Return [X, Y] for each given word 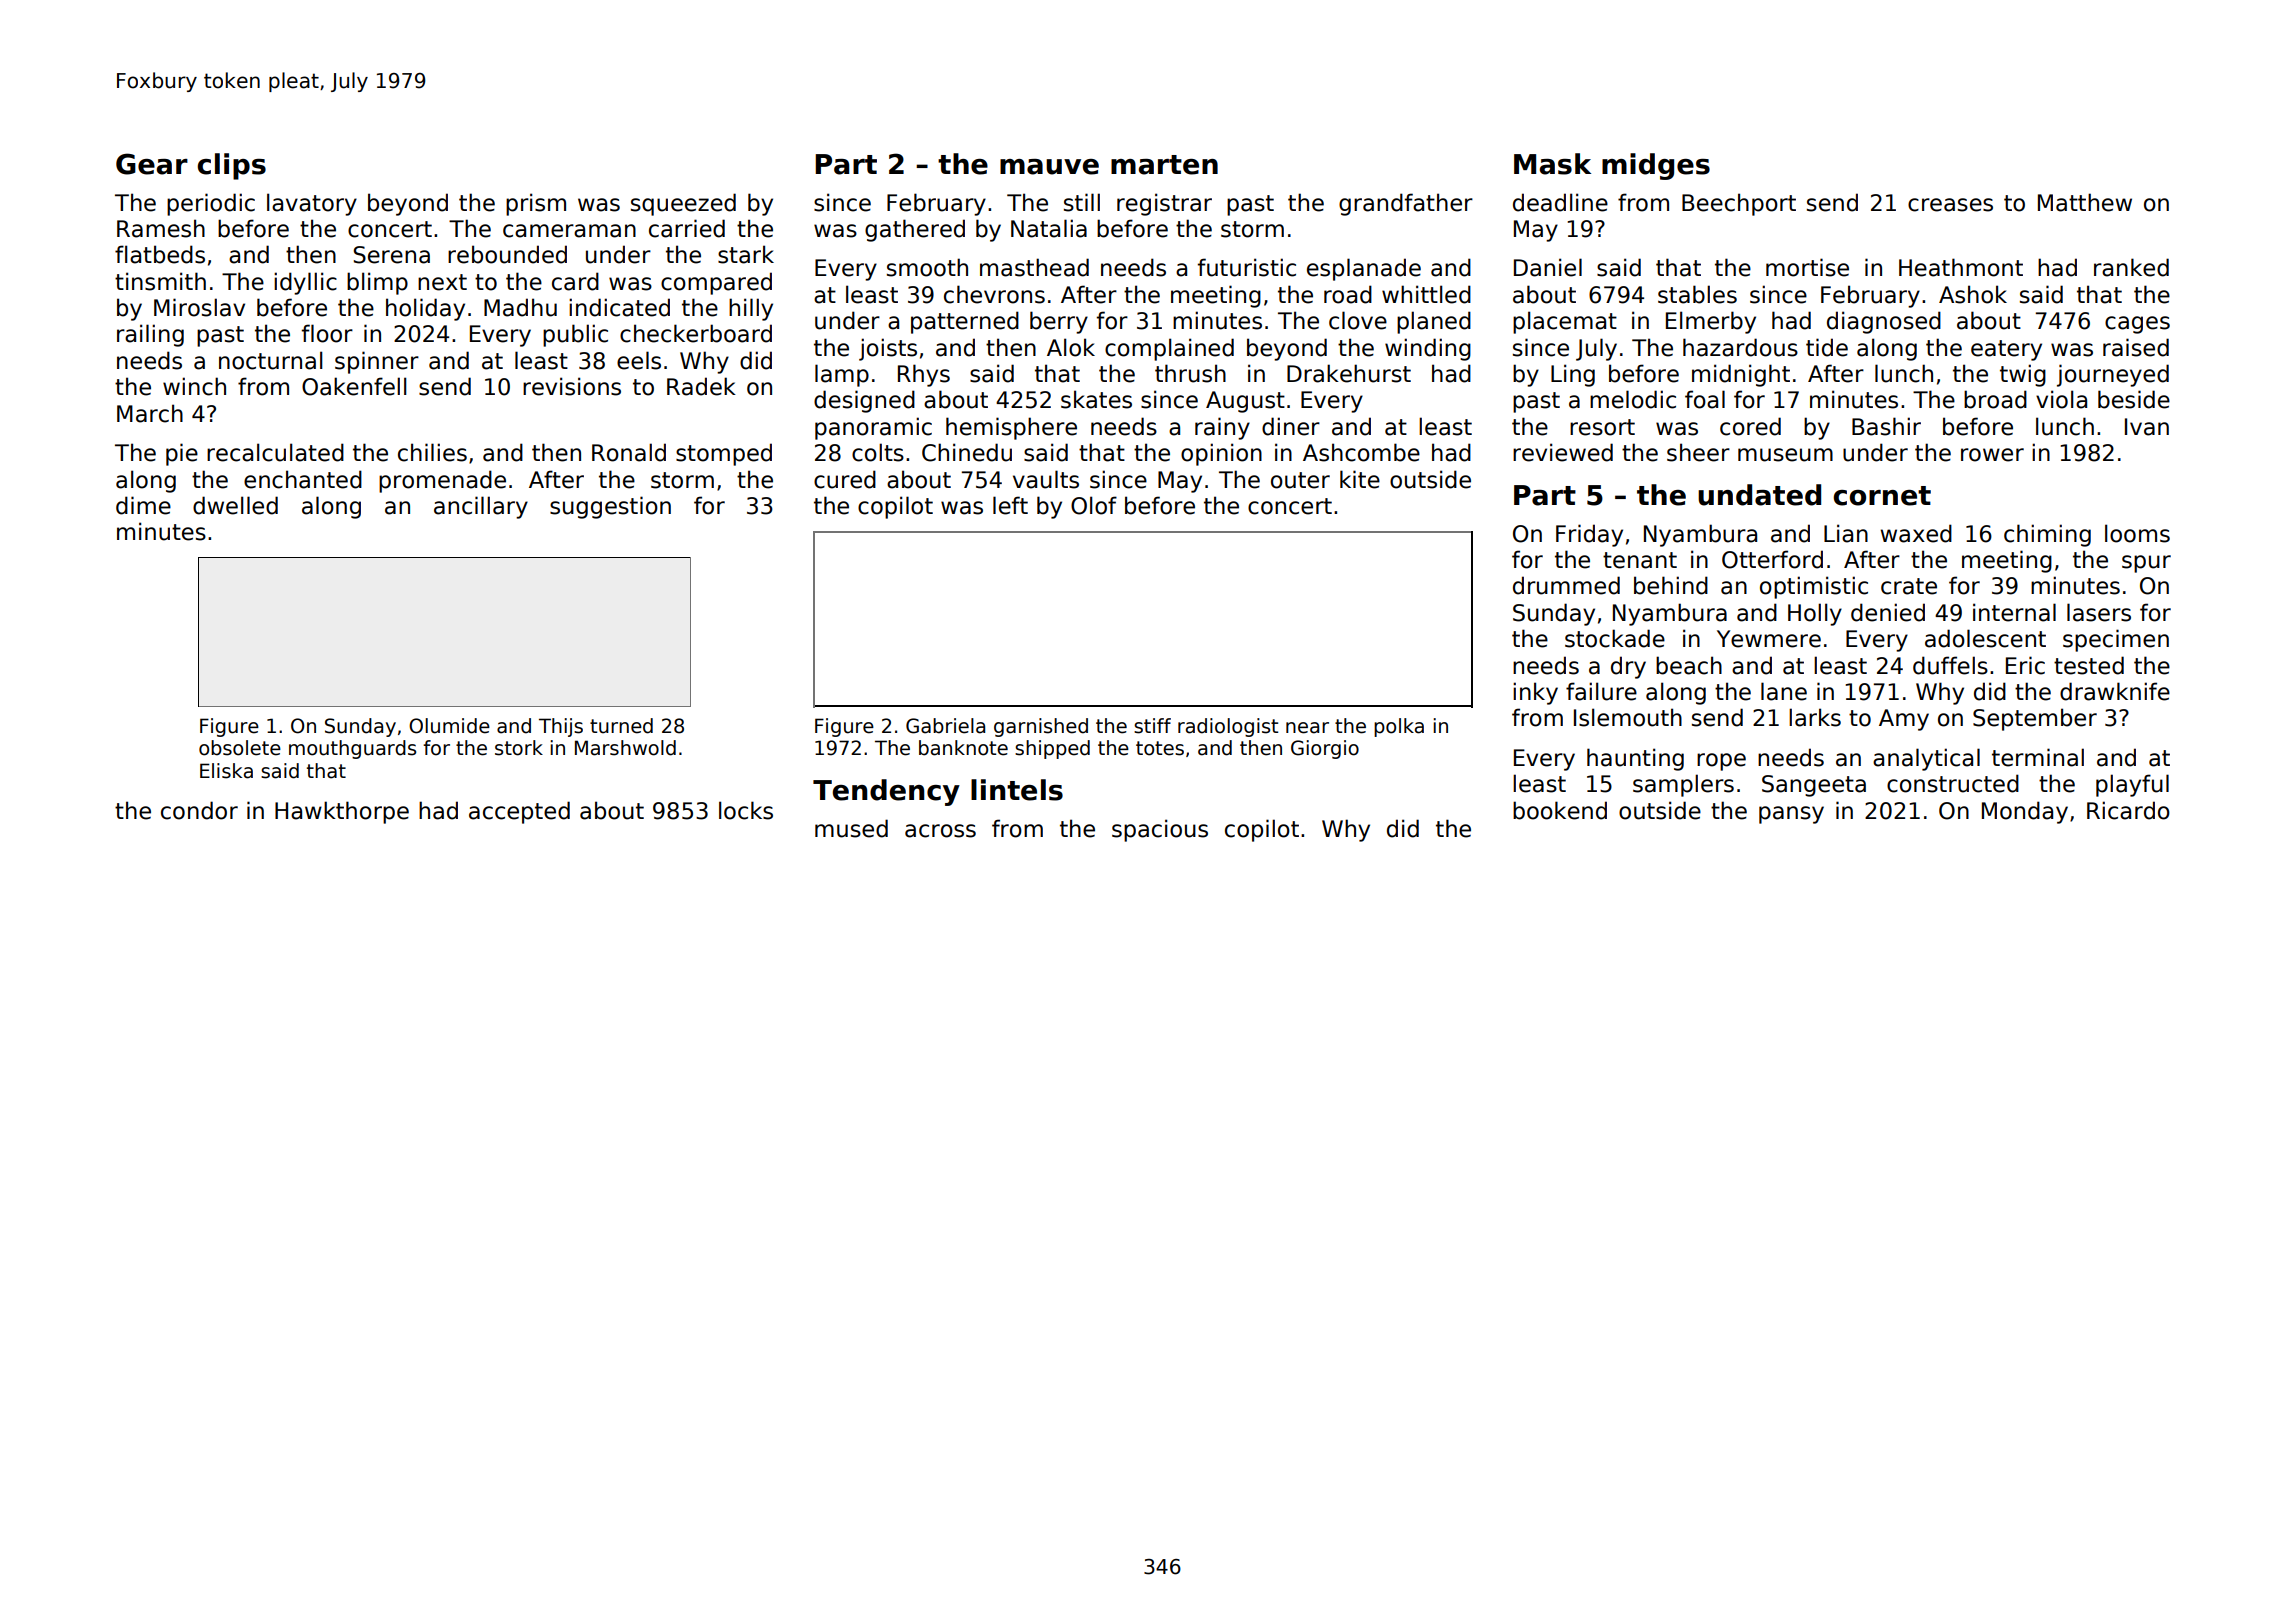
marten [1164, 165]
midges [1656, 166]
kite [1360, 479]
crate [1909, 586]
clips [231, 166]
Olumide [449, 726]
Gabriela [945, 726]
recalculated [275, 452]
